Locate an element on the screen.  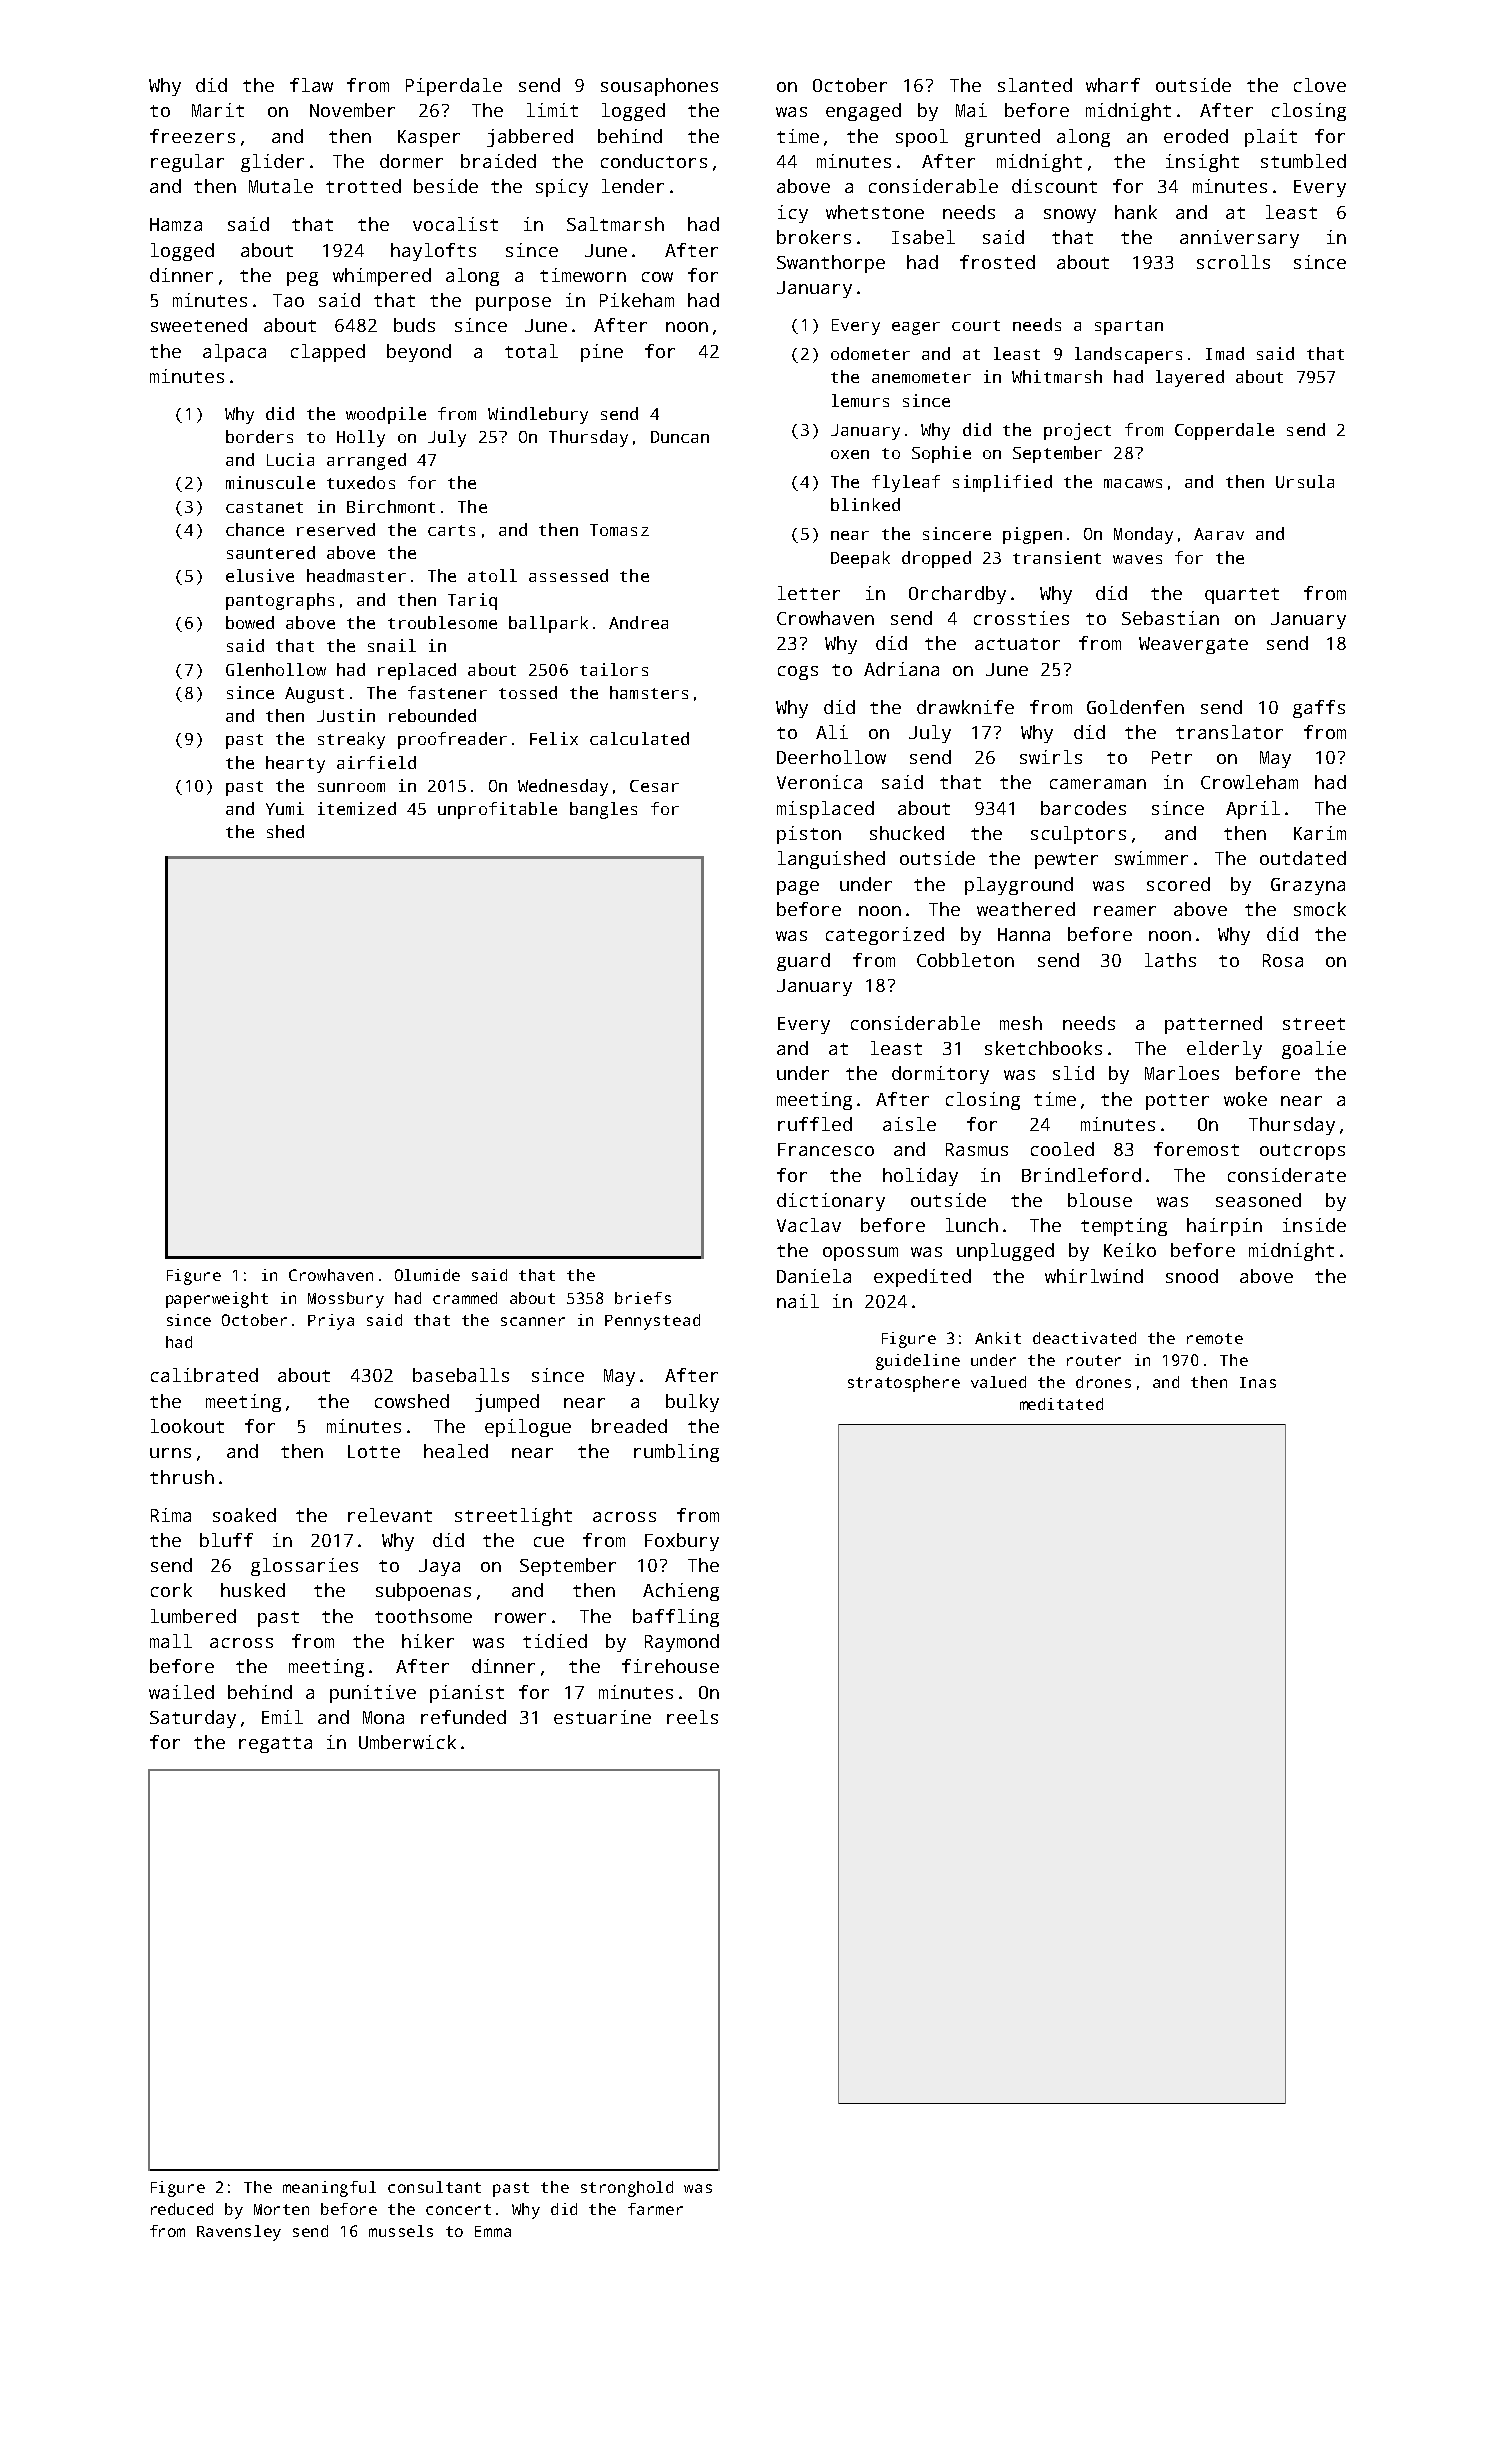
reels is located at coordinates (692, 1717).
